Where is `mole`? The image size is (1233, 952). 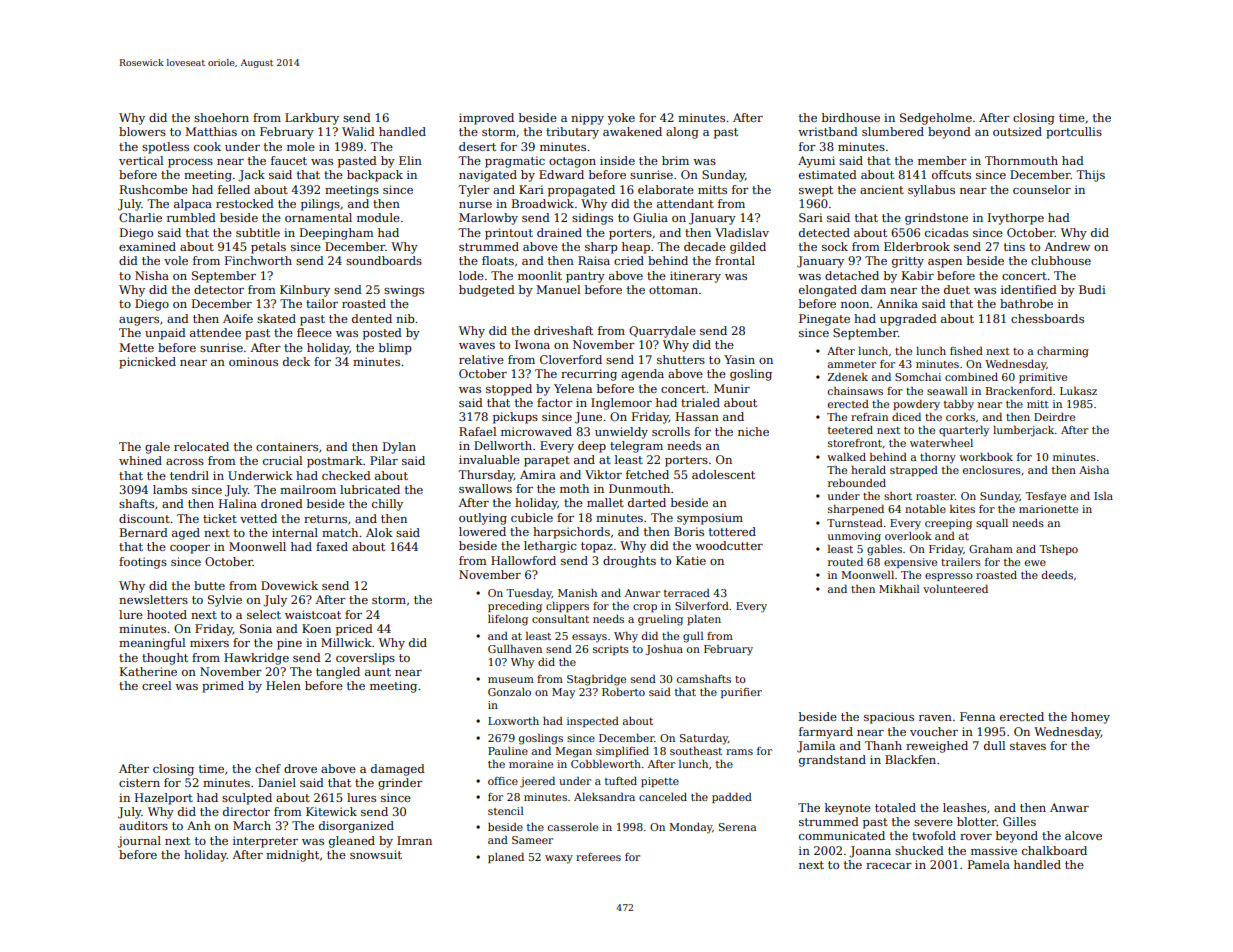 mole is located at coordinates (301, 146).
